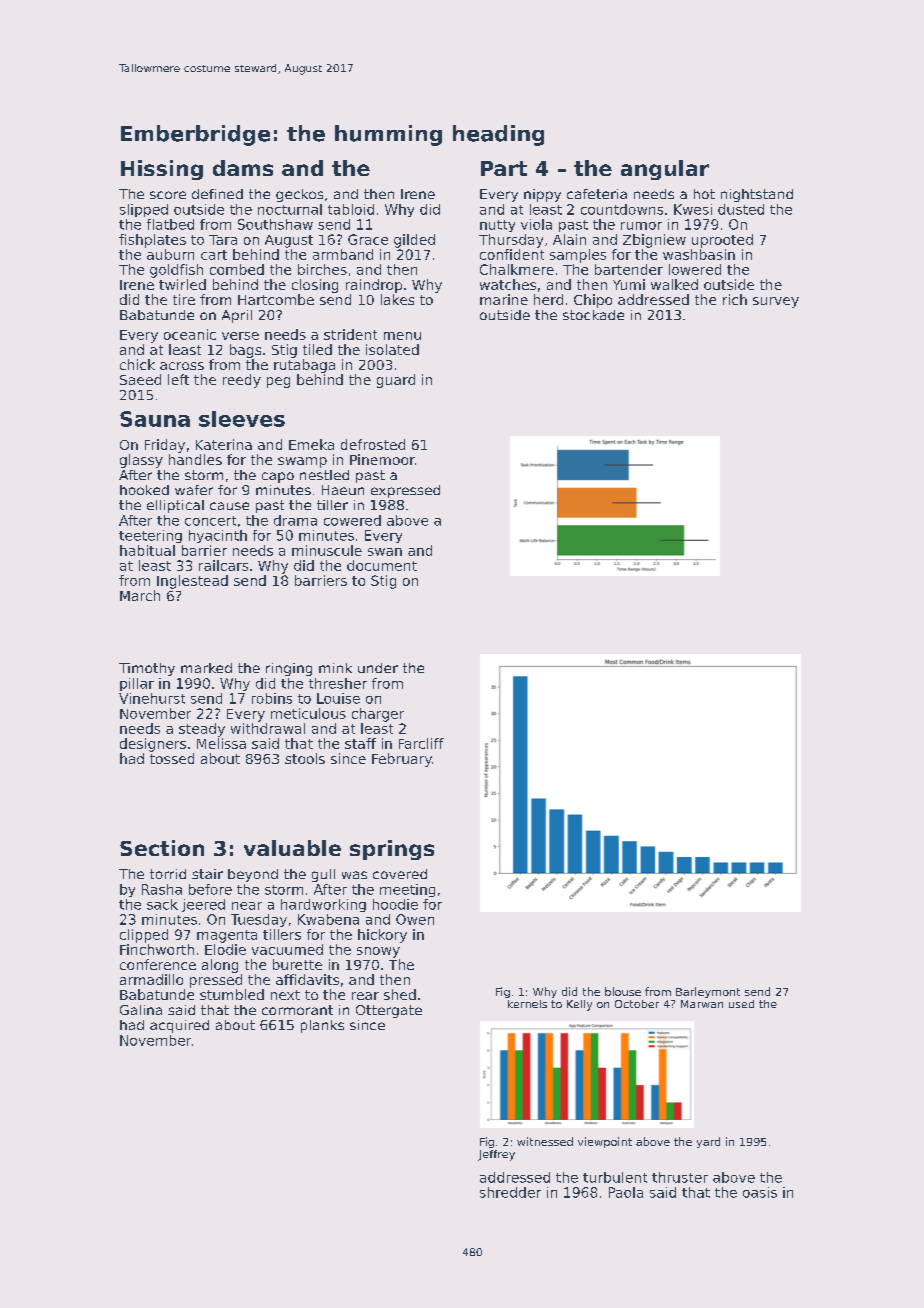 Image resolution: width=924 pixels, height=1308 pixels. Describe the element at coordinates (237, 269) in the screenshot. I see `combed` at that location.
